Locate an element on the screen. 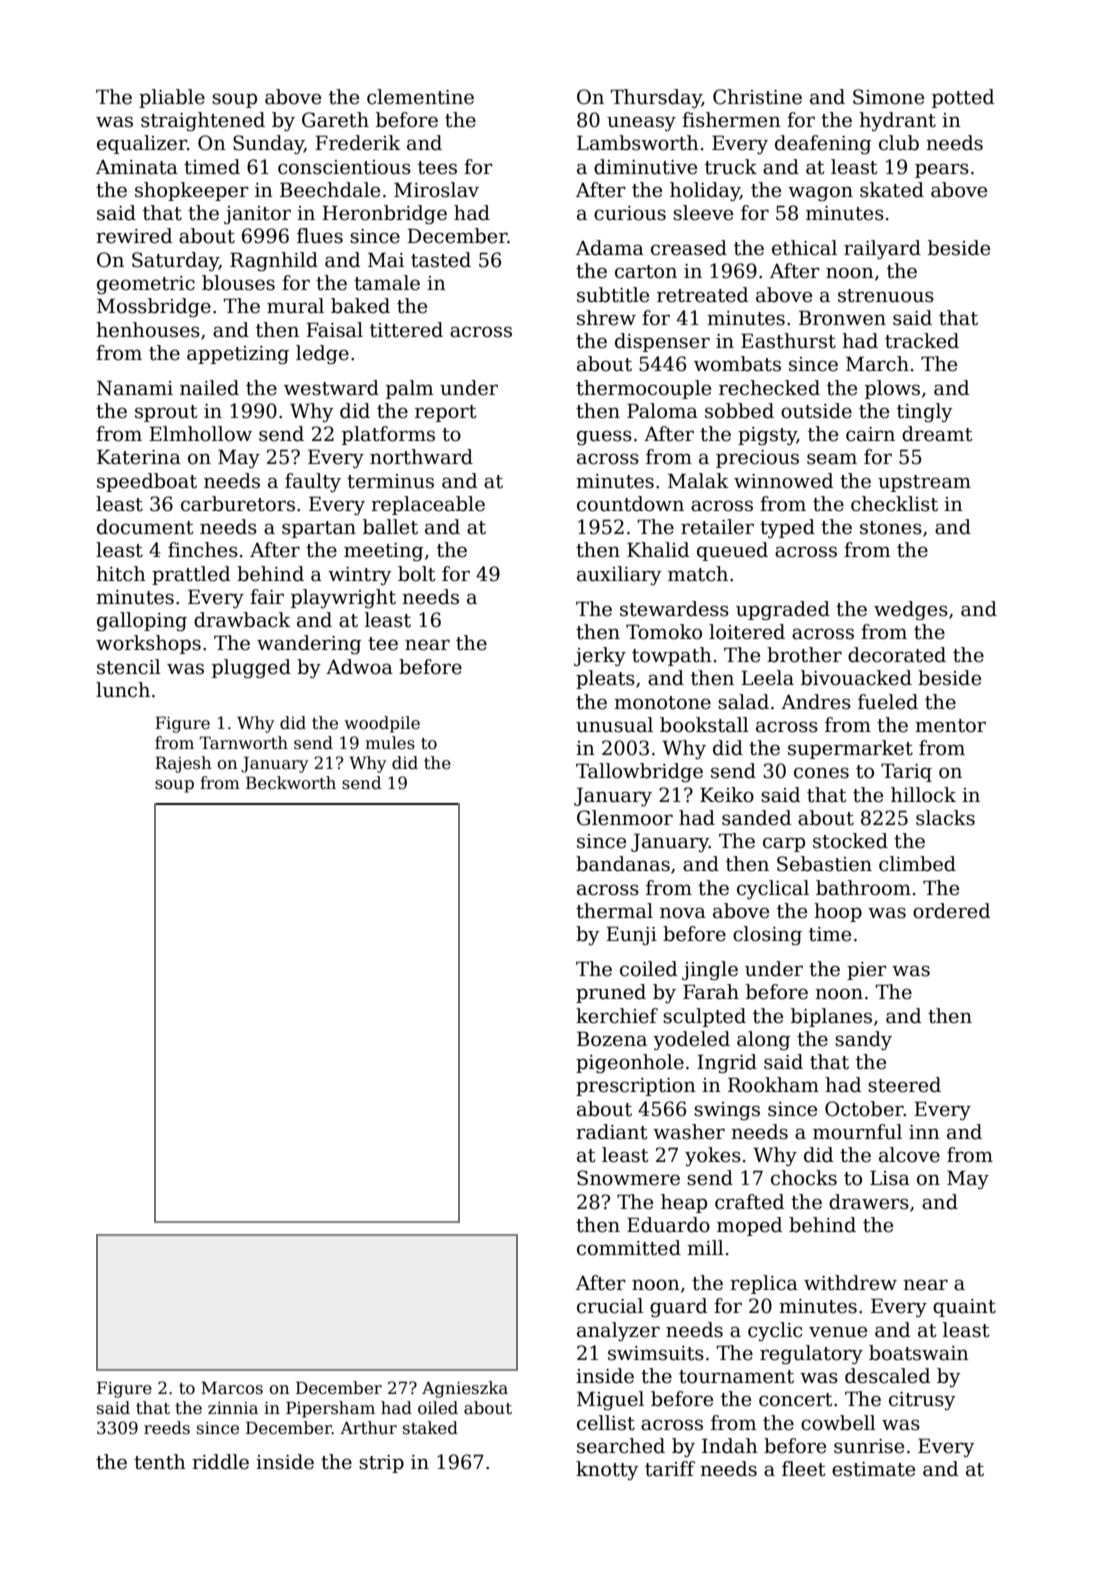 This screenshot has width=1094, height=1584. upstream is located at coordinates (924, 483).
